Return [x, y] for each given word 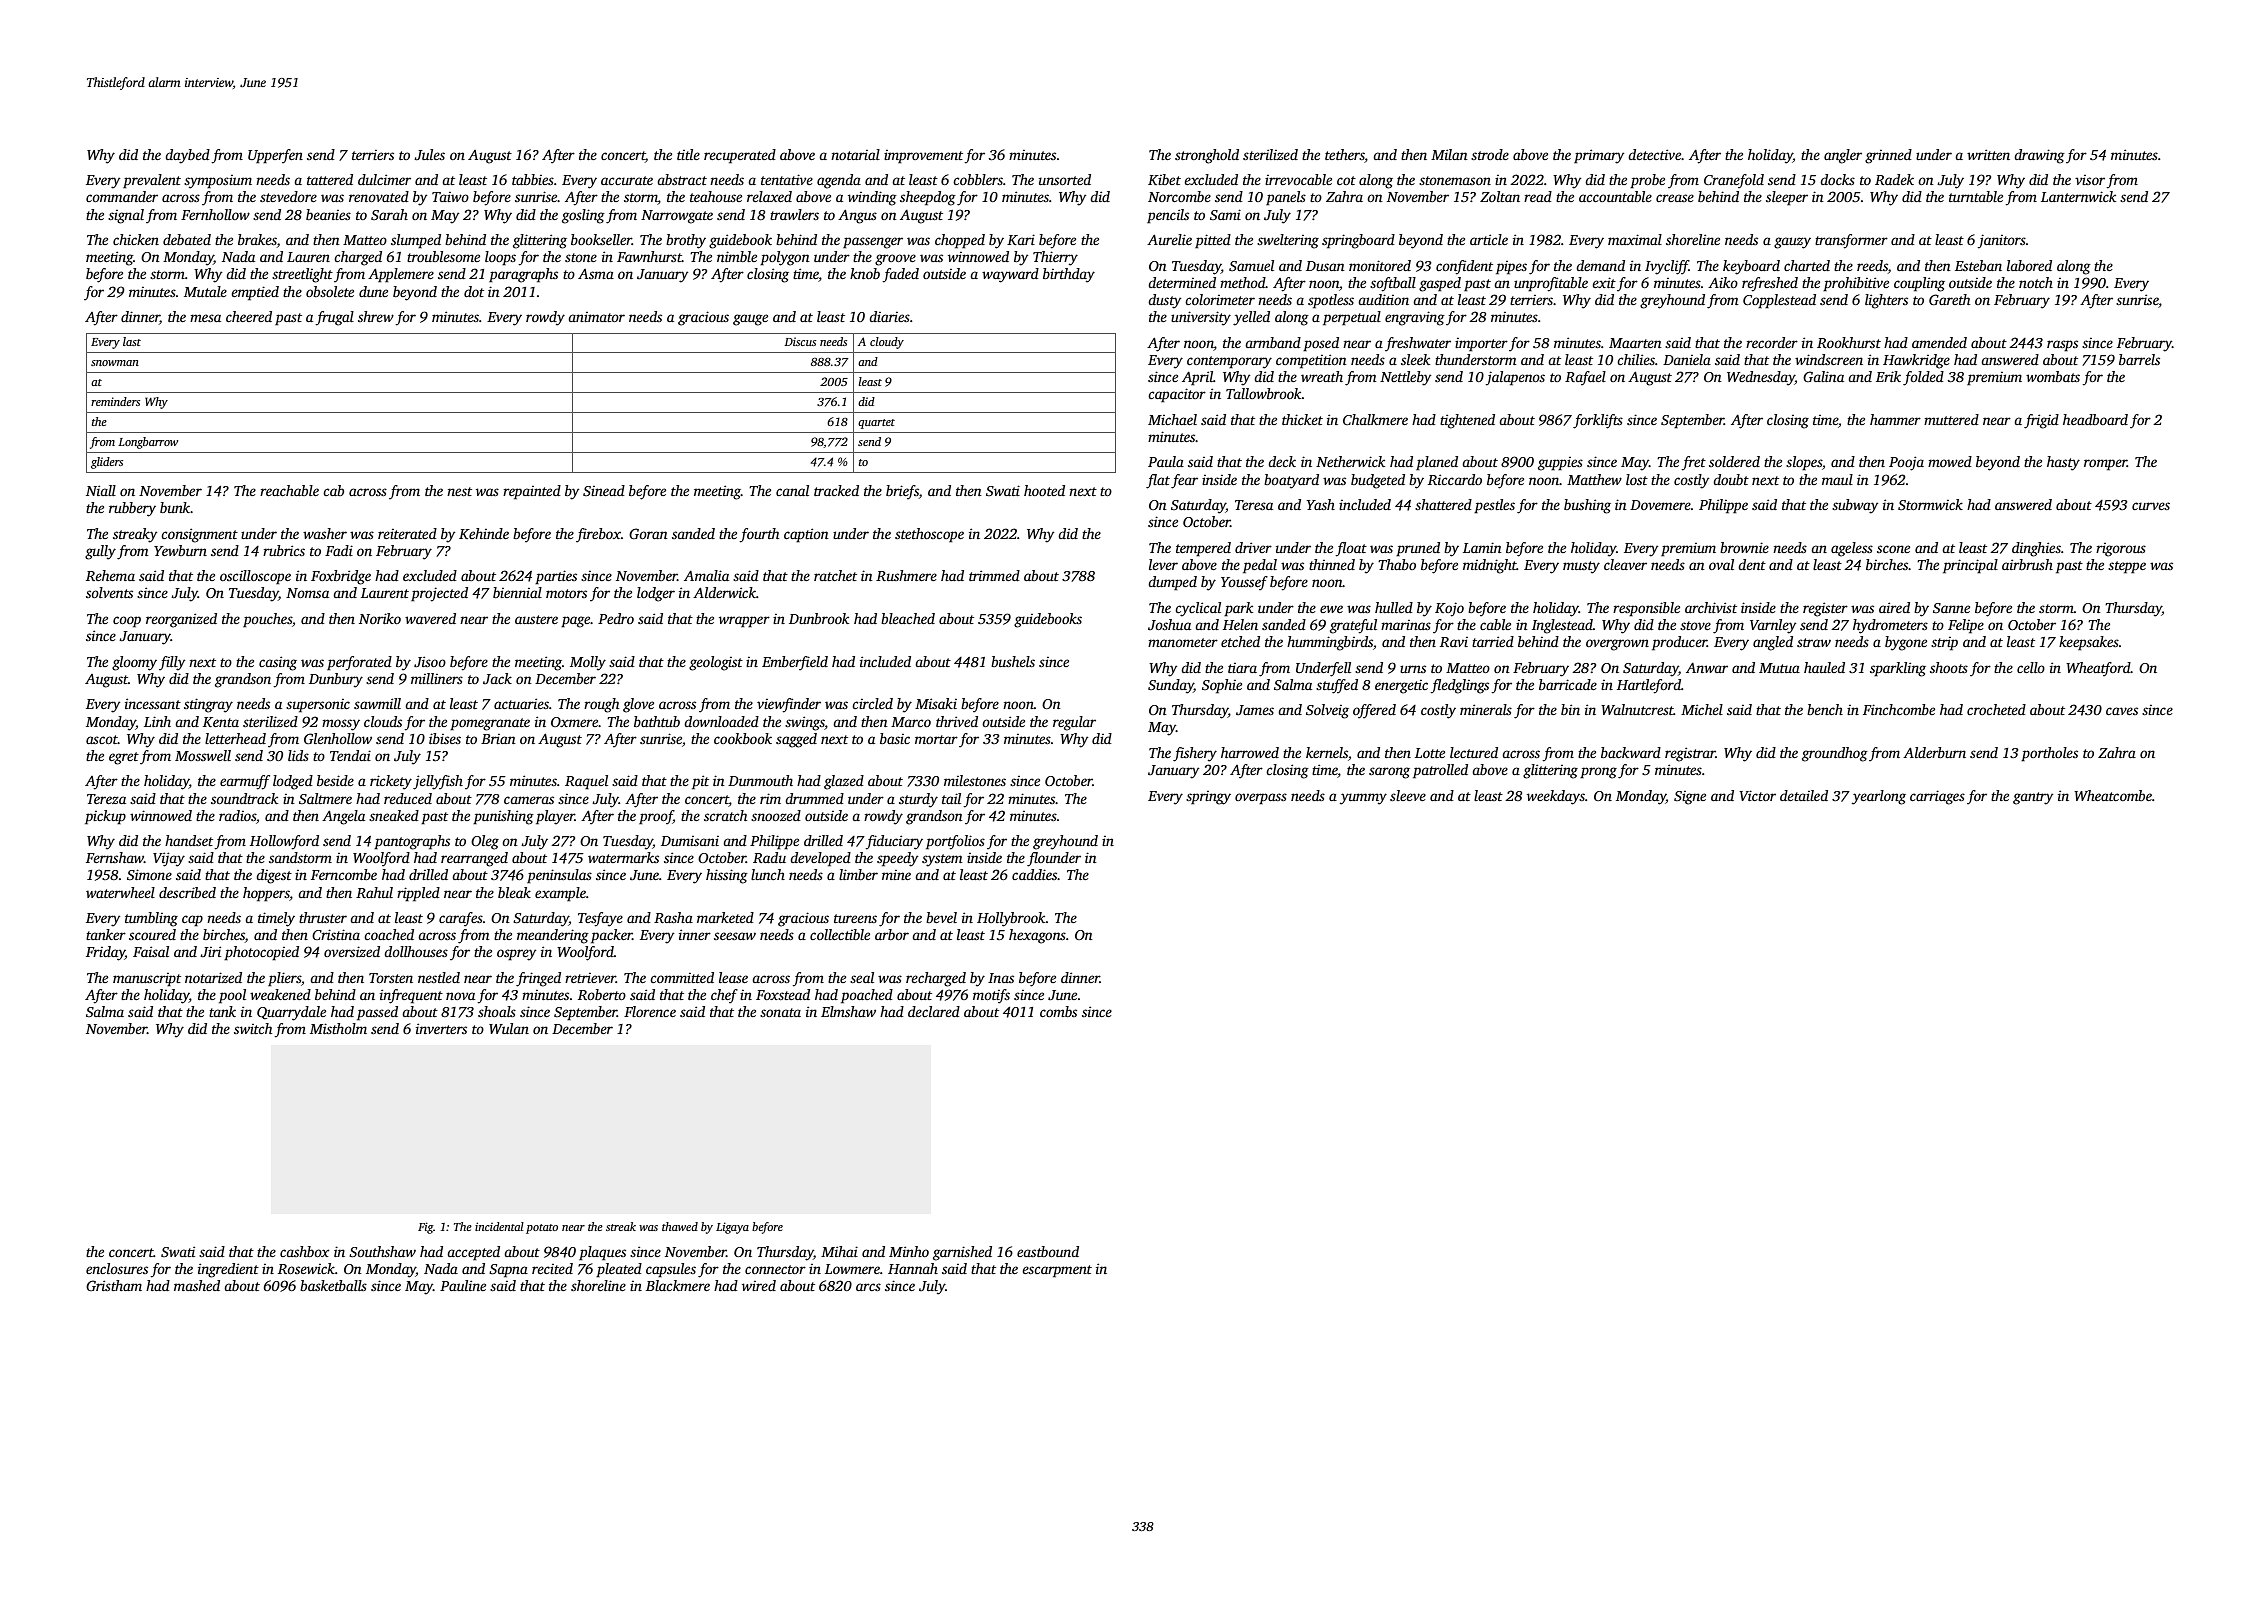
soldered [1734, 461]
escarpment [1057, 1271]
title [688, 154]
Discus [800, 341]
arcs [868, 1287]
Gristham [114, 1285]
